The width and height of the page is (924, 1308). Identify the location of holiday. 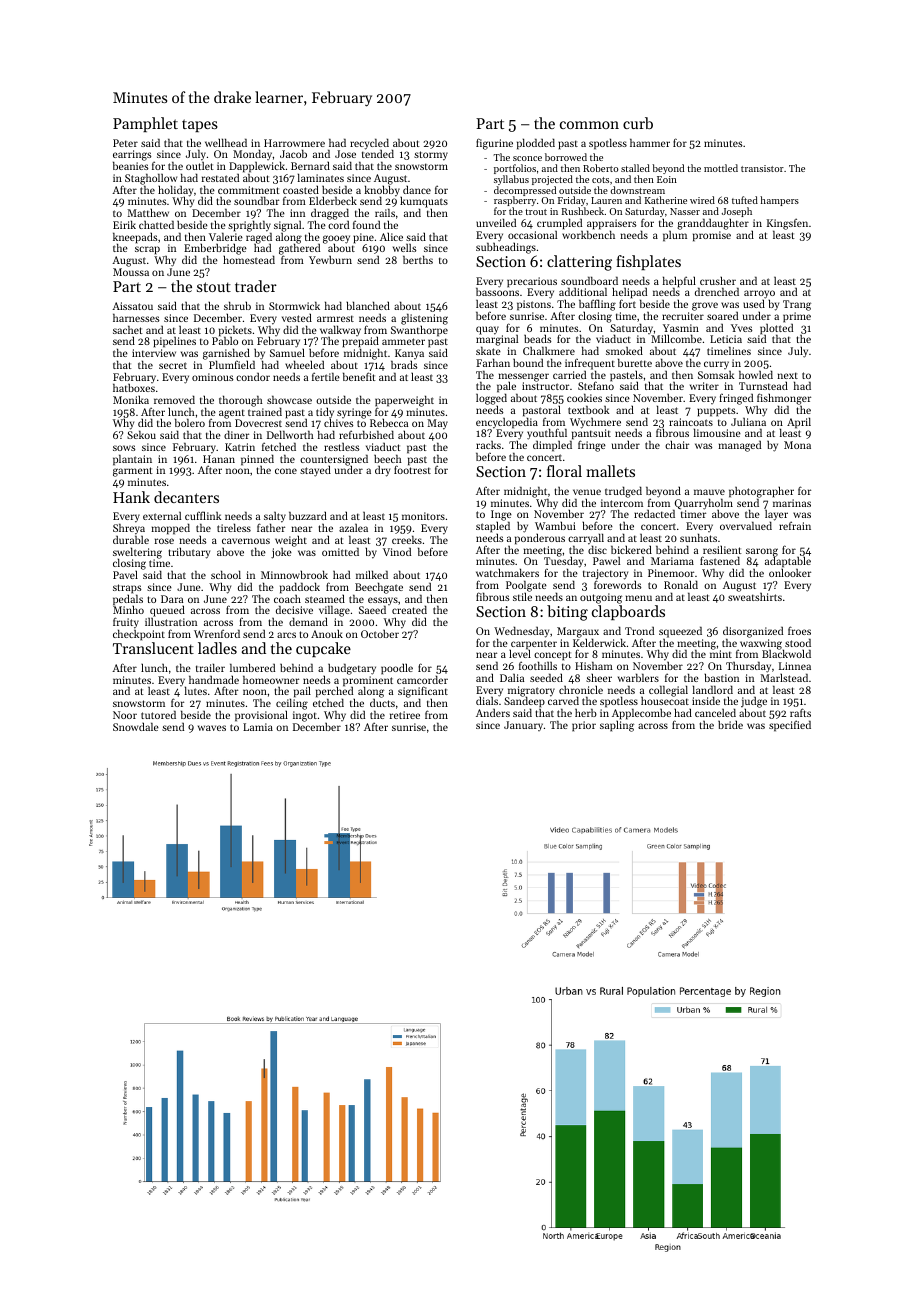
(175, 191).
